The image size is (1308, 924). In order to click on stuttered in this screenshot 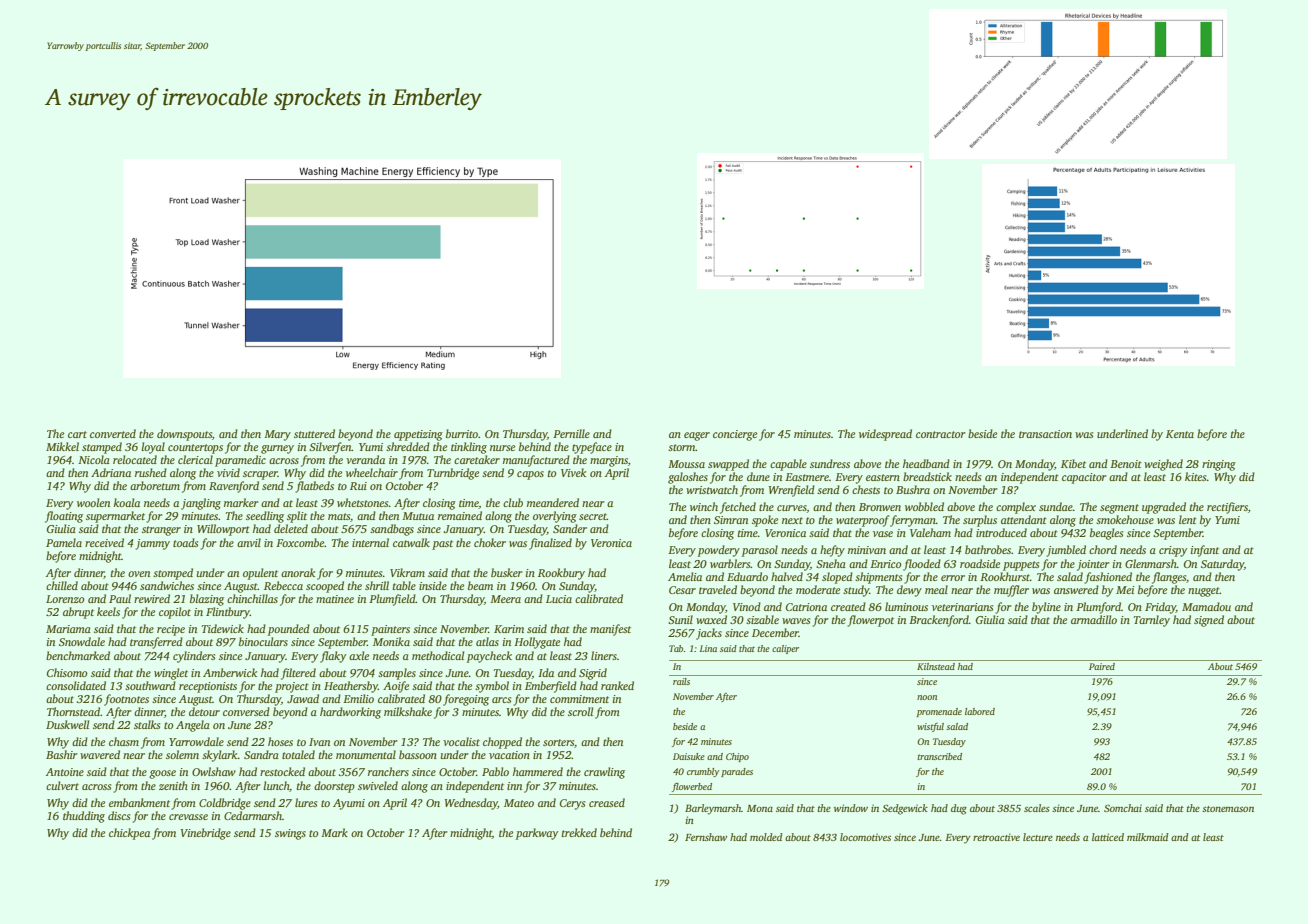, I will do `click(314, 433)`.
